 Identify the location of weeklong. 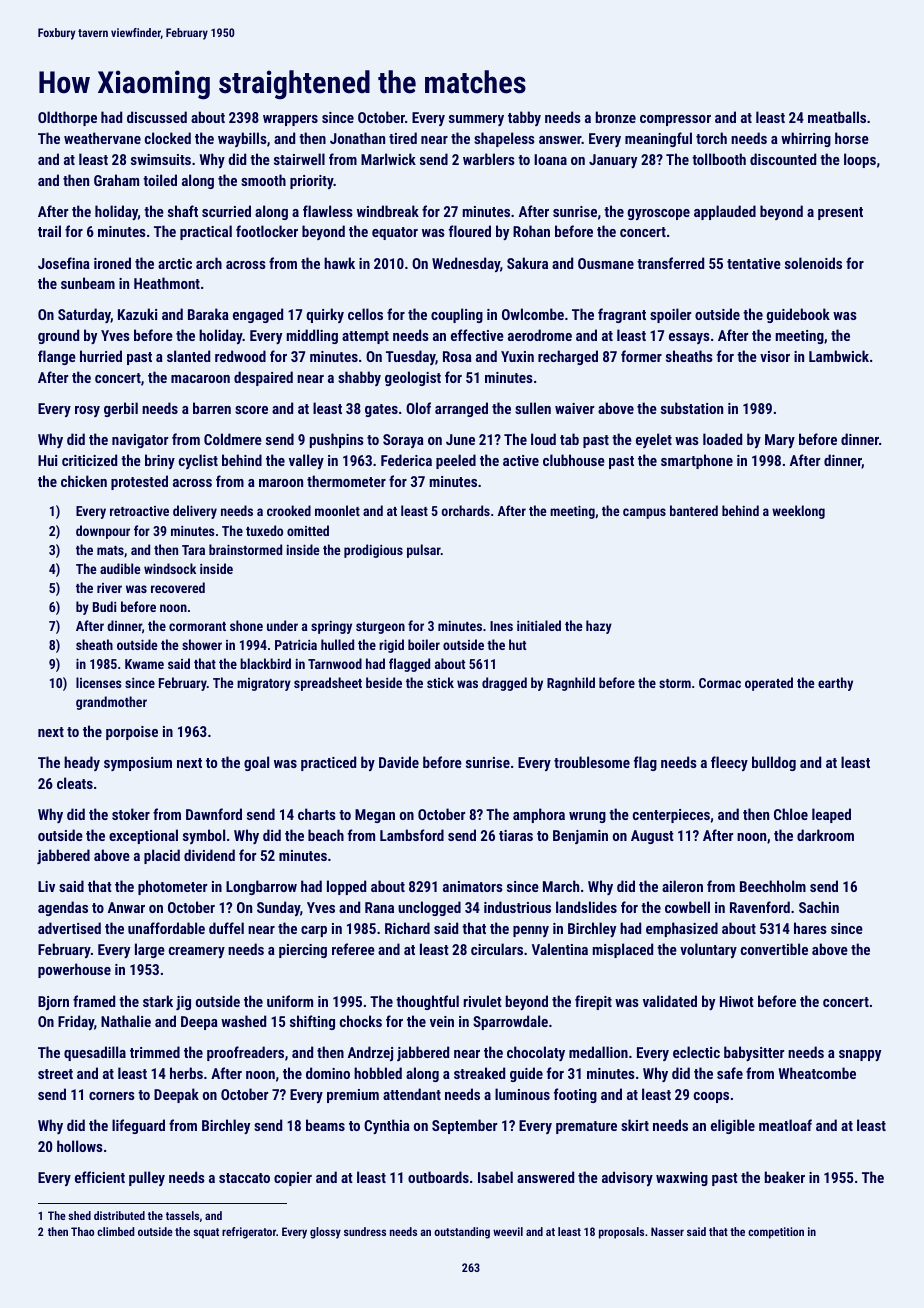
(798, 512).
